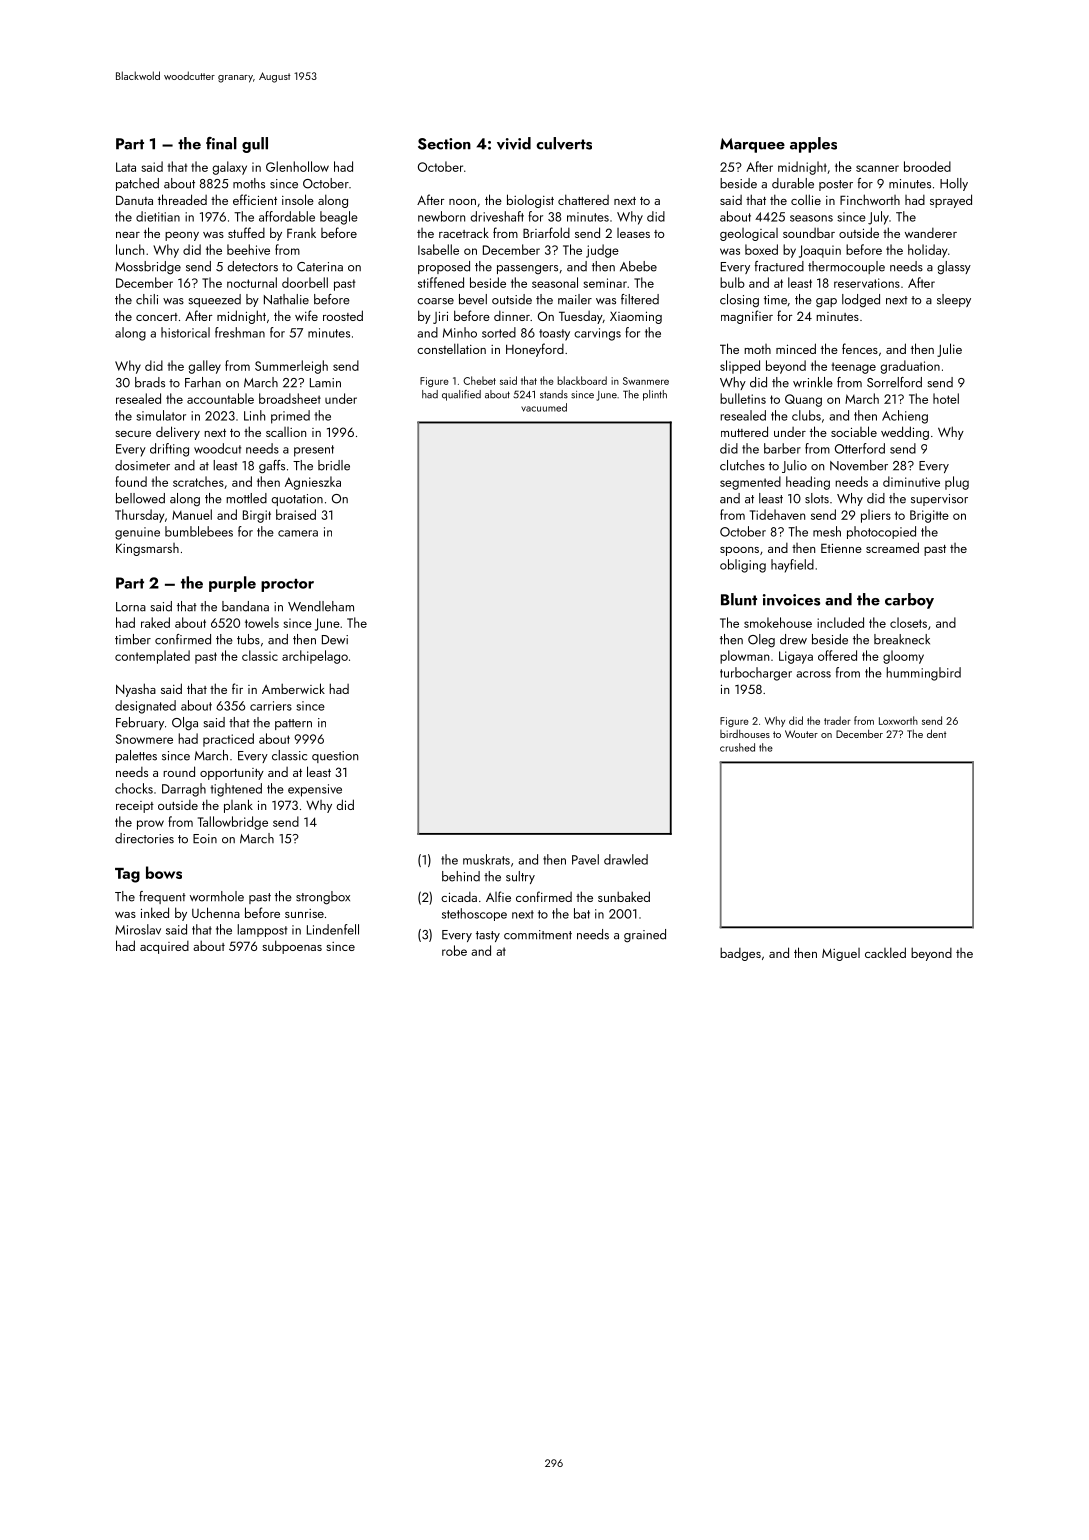 Image resolution: width=1089 pixels, height=1540 pixels. I want to click on strongbox, so click(323, 898).
